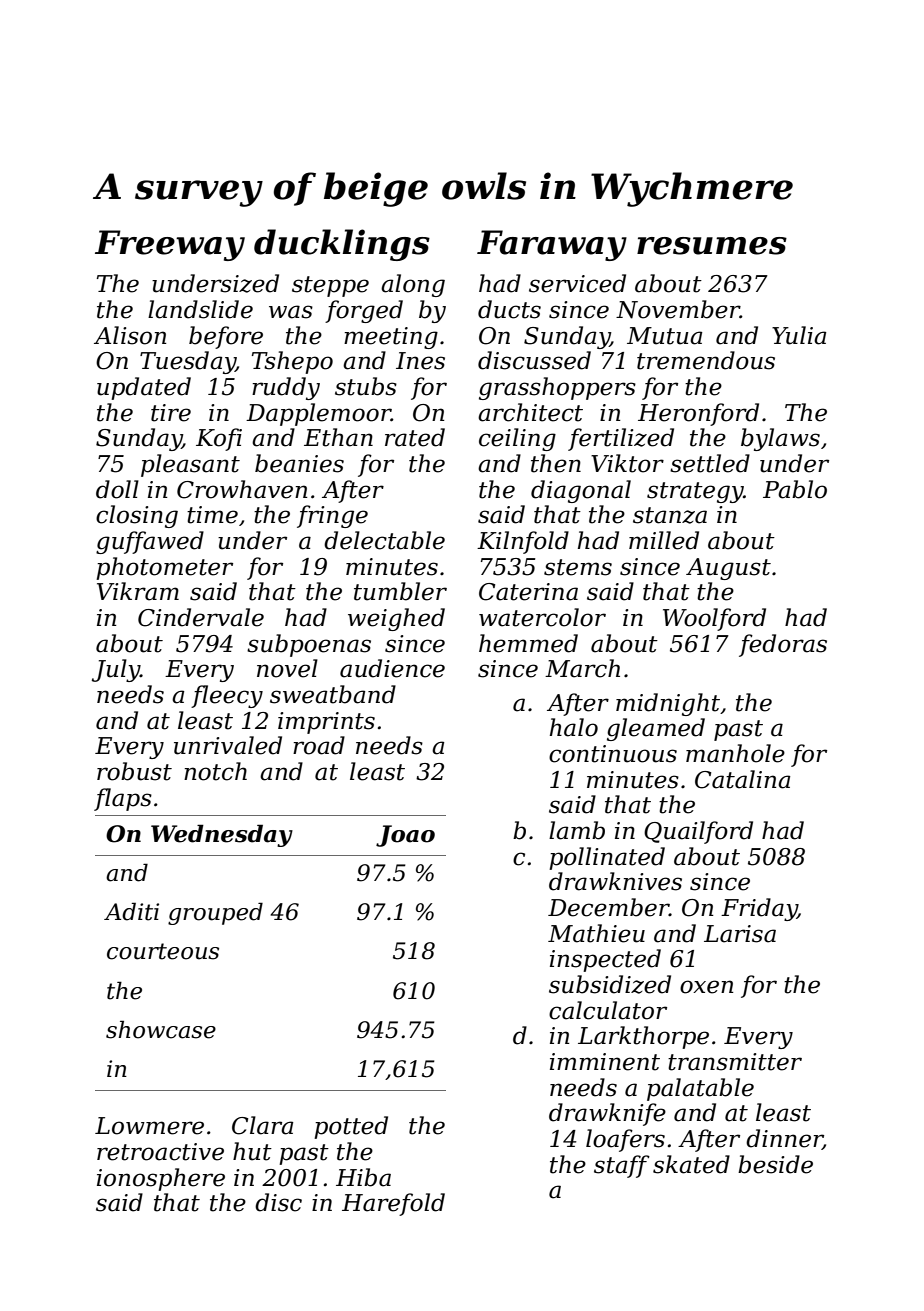 This screenshot has width=924, height=1311. I want to click on lamb, so click(577, 830).
